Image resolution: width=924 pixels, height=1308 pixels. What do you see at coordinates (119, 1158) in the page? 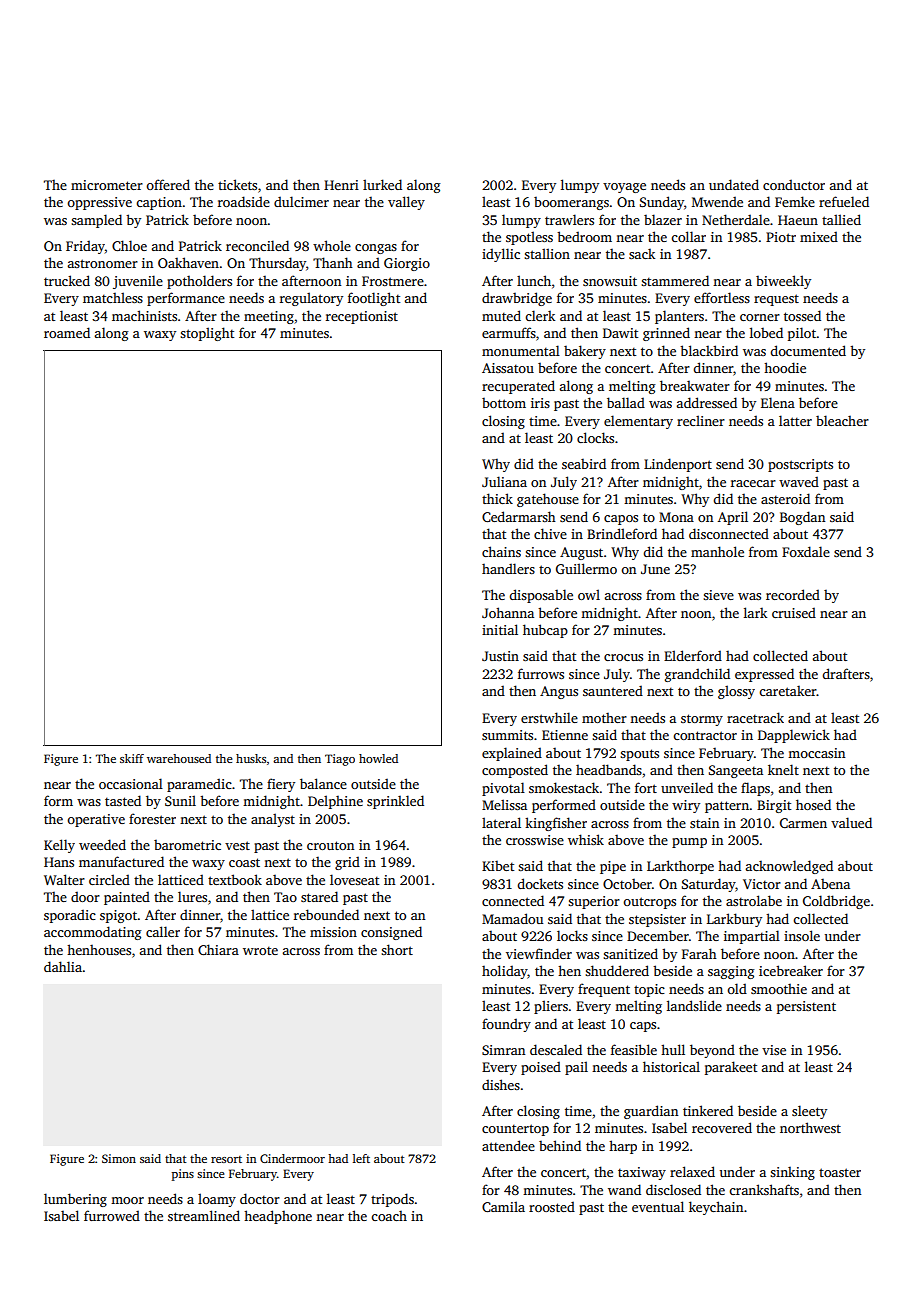
I see `Simon` at bounding box center [119, 1158].
